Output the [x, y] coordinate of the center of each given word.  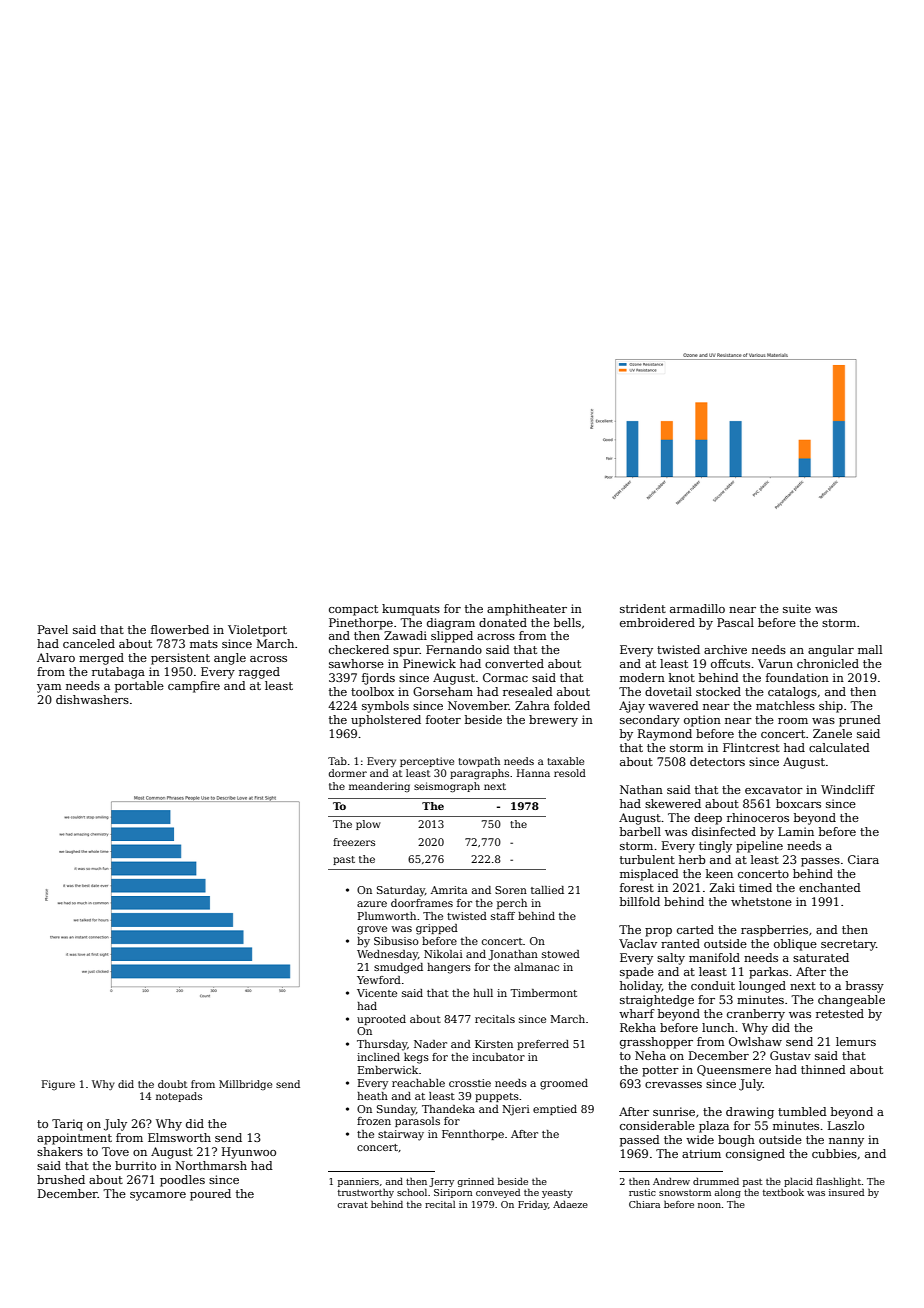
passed [640, 1141]
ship [831, 707]
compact [353, 610]
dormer [348, 773]
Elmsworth [179, 1137]
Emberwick [388, 1070]
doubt [172, 1084]
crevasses [673, 1085]
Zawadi [405, 635]
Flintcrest [751, 747]
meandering [379, 787]
